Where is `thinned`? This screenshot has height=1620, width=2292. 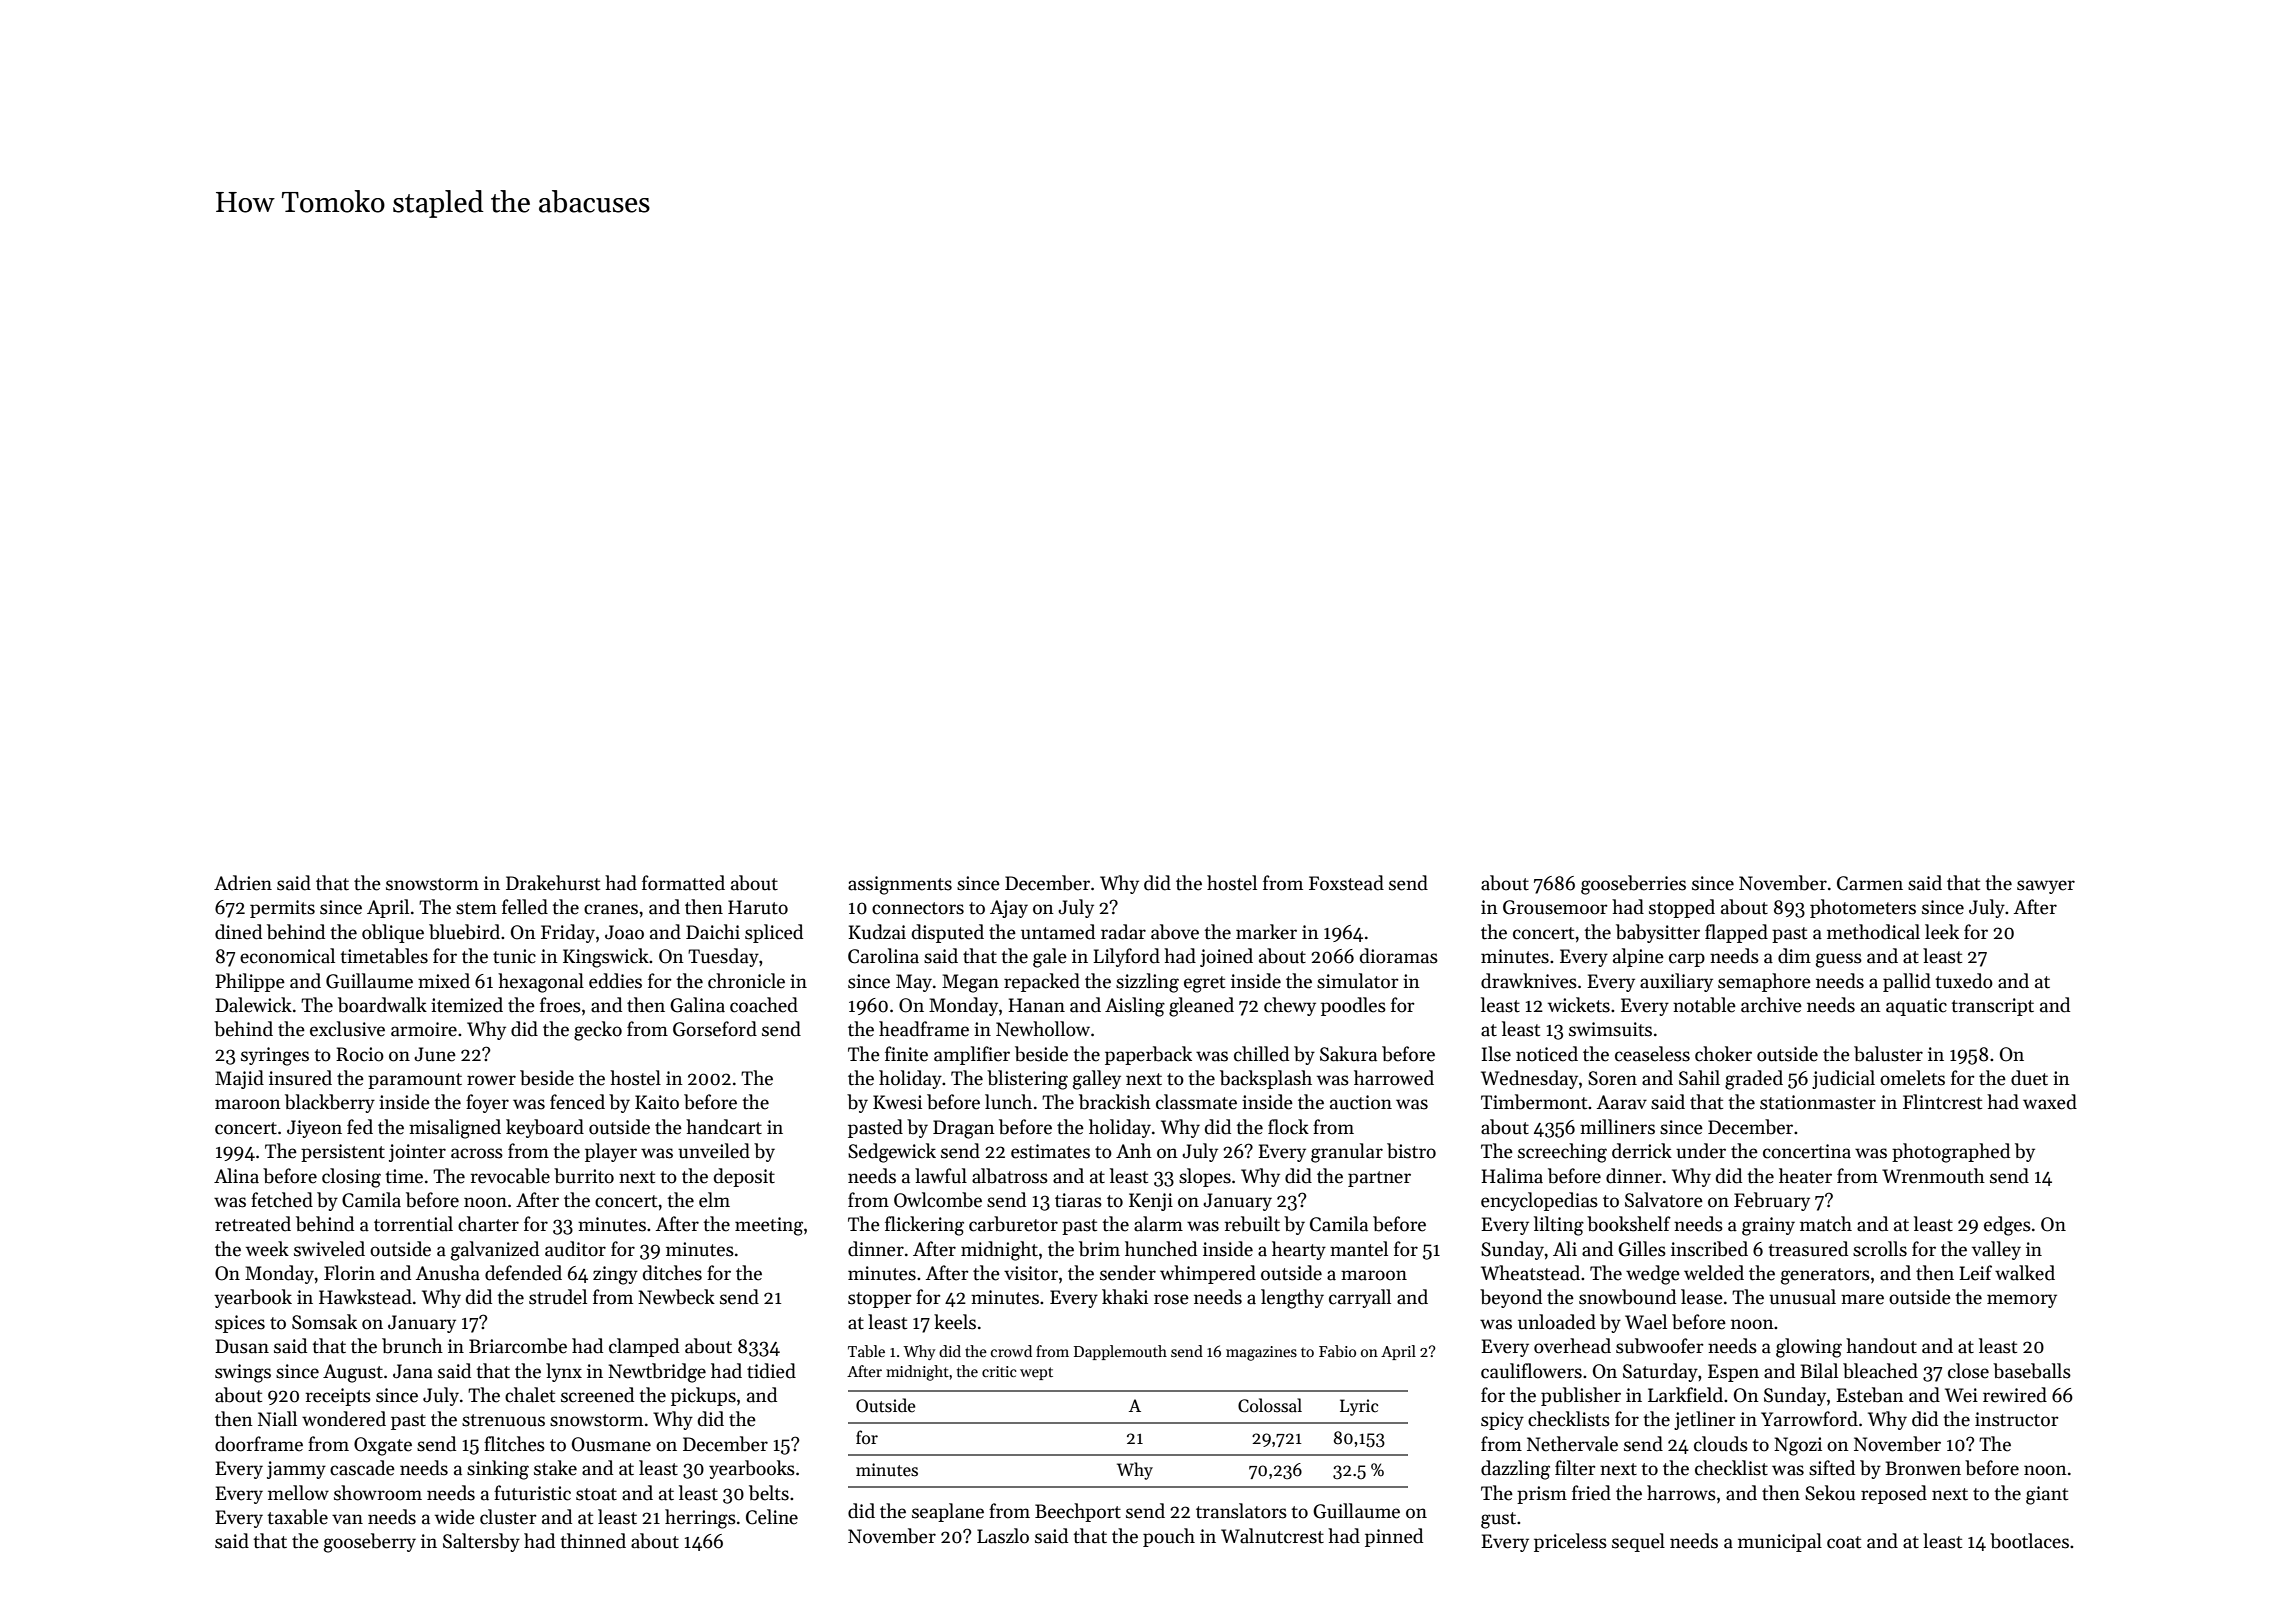
thinned is located at coordinates (593, 1541).
